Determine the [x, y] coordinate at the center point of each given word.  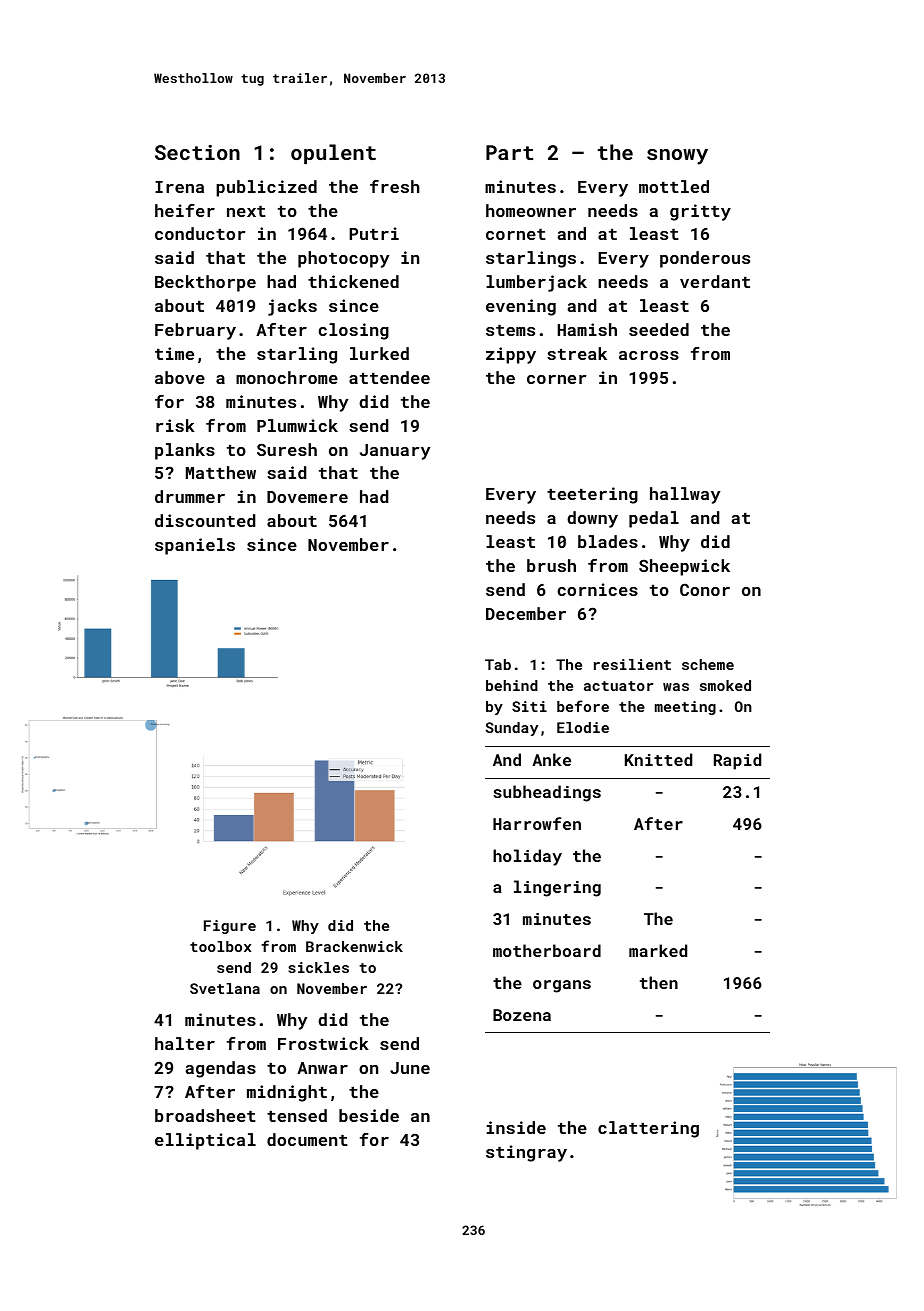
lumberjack [536, 283]
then [659, 982]
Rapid [737, 761]
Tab [498, 664]
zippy [511, 355]
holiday [527, 857]
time [174, 353]
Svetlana [225, 988]
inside [516, 1127]
